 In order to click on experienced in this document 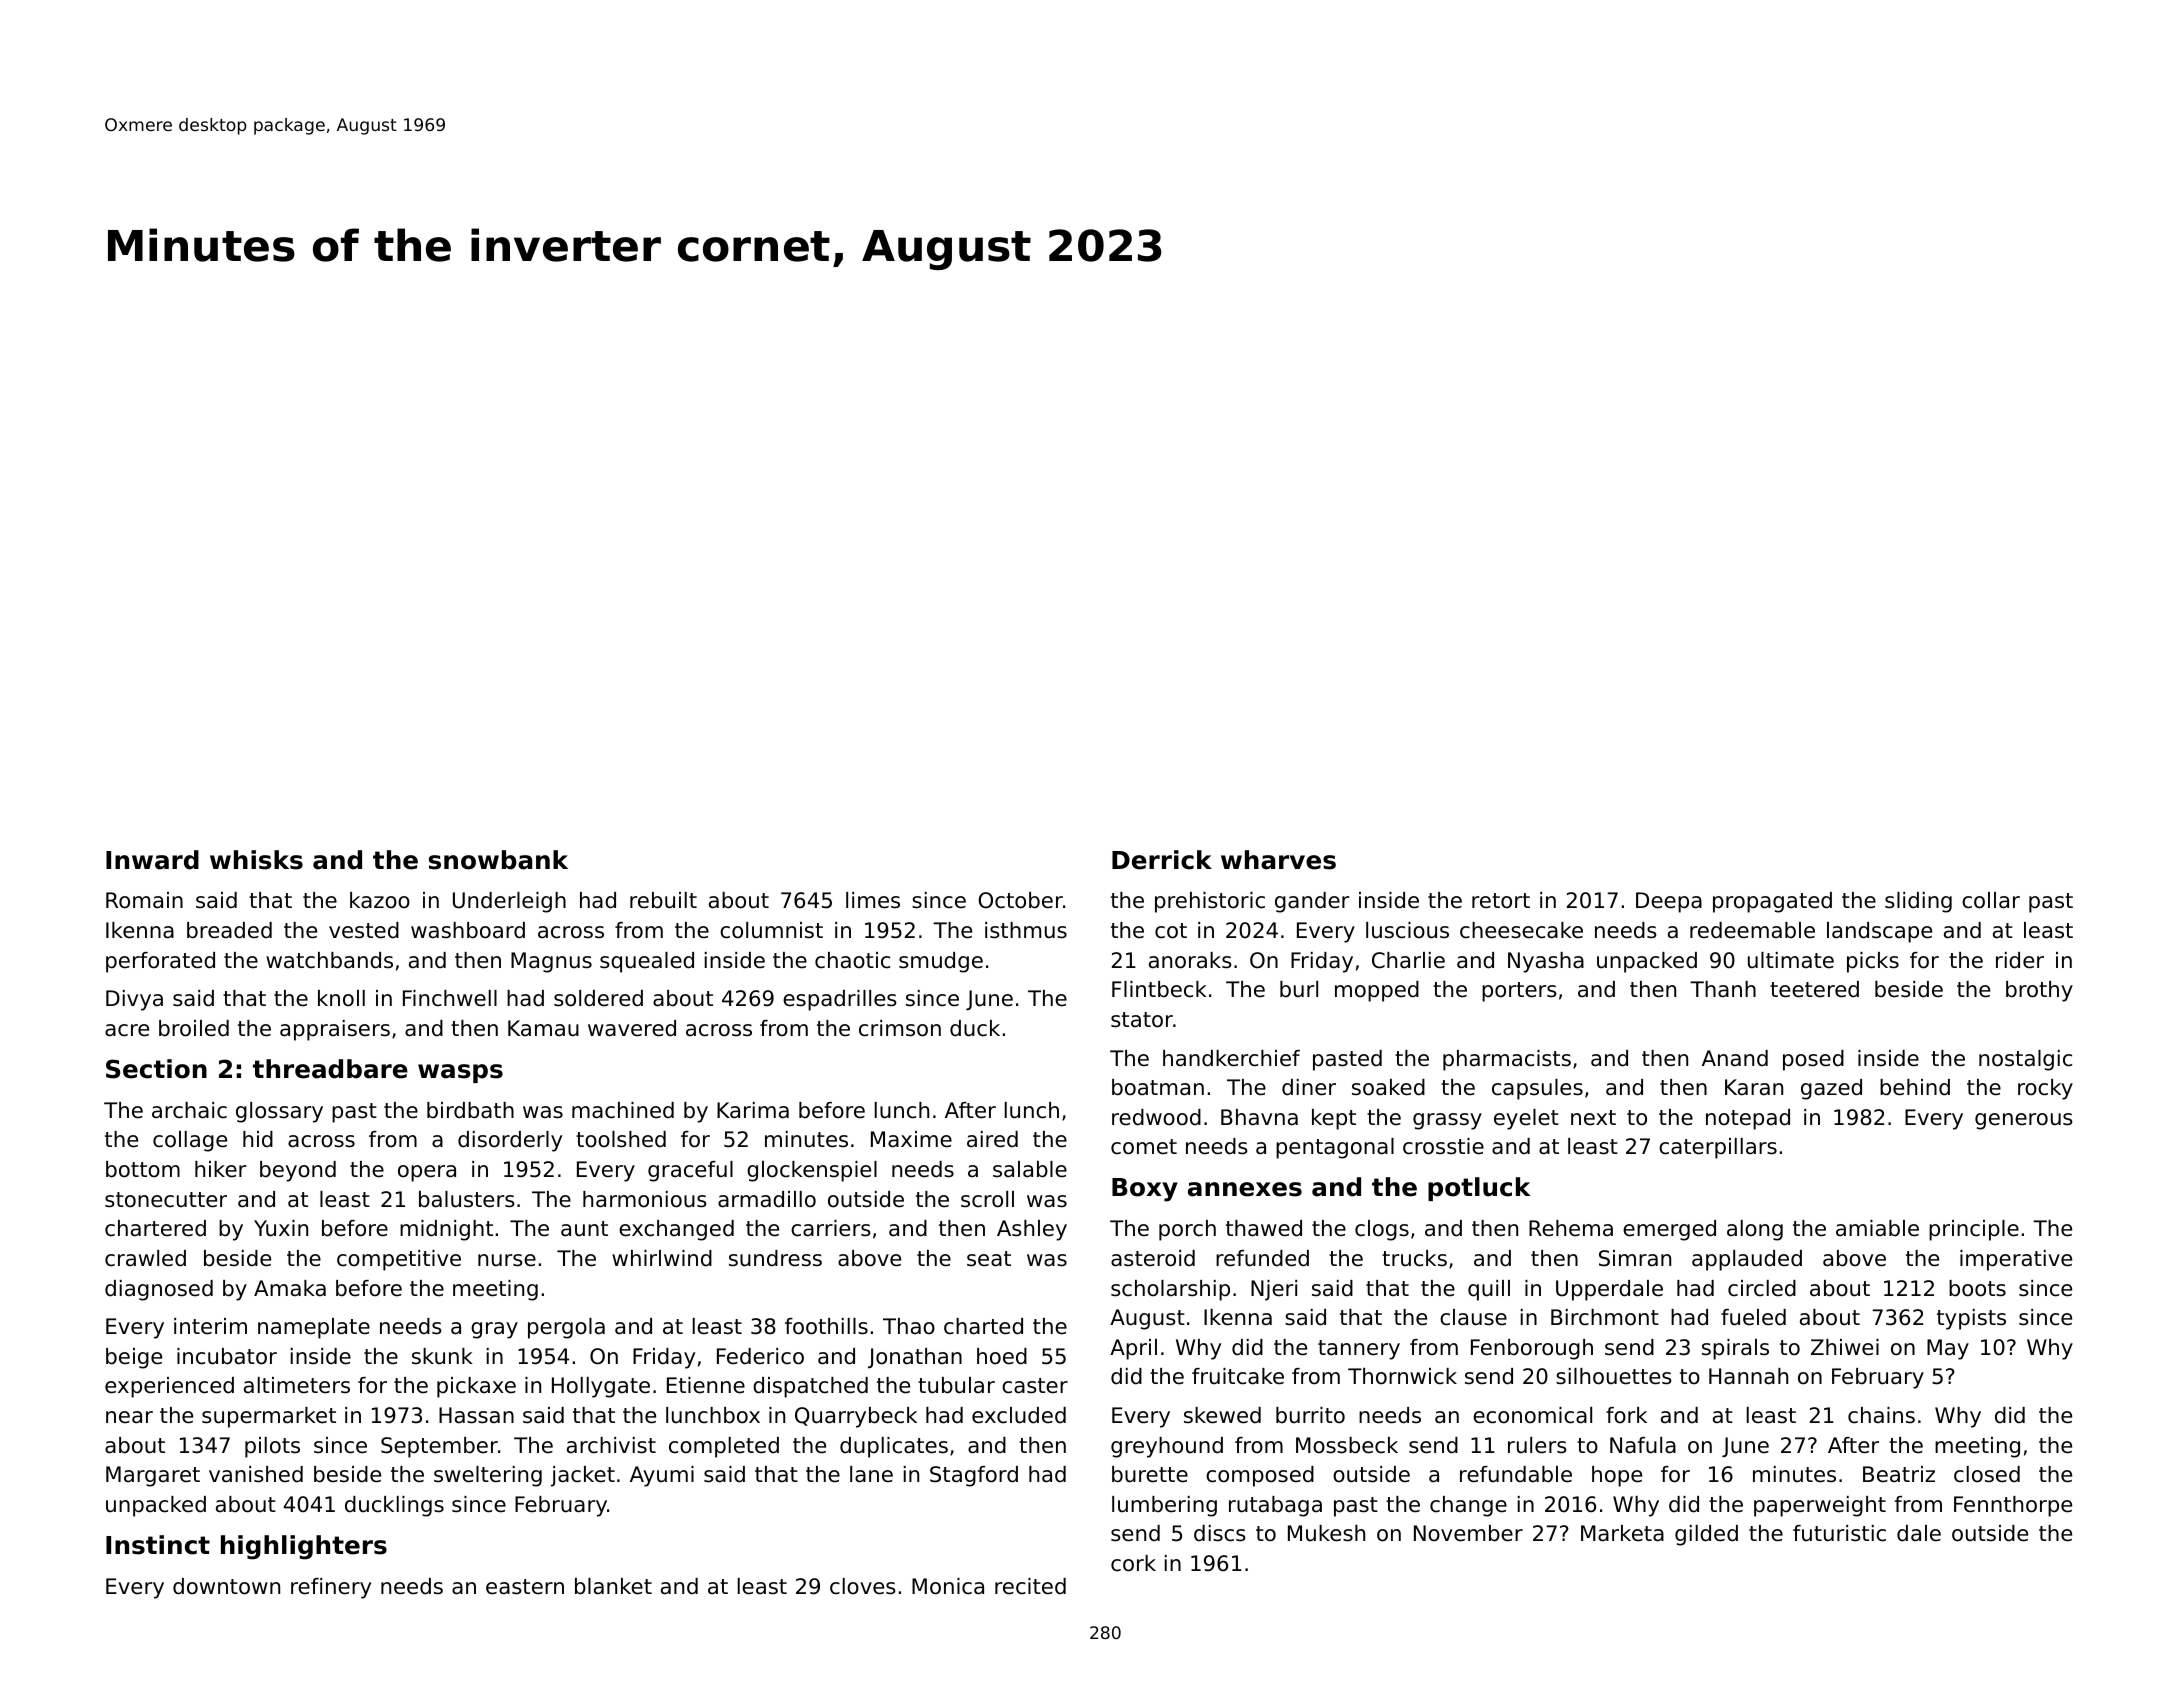, I will do `click(169, 1387)`.
